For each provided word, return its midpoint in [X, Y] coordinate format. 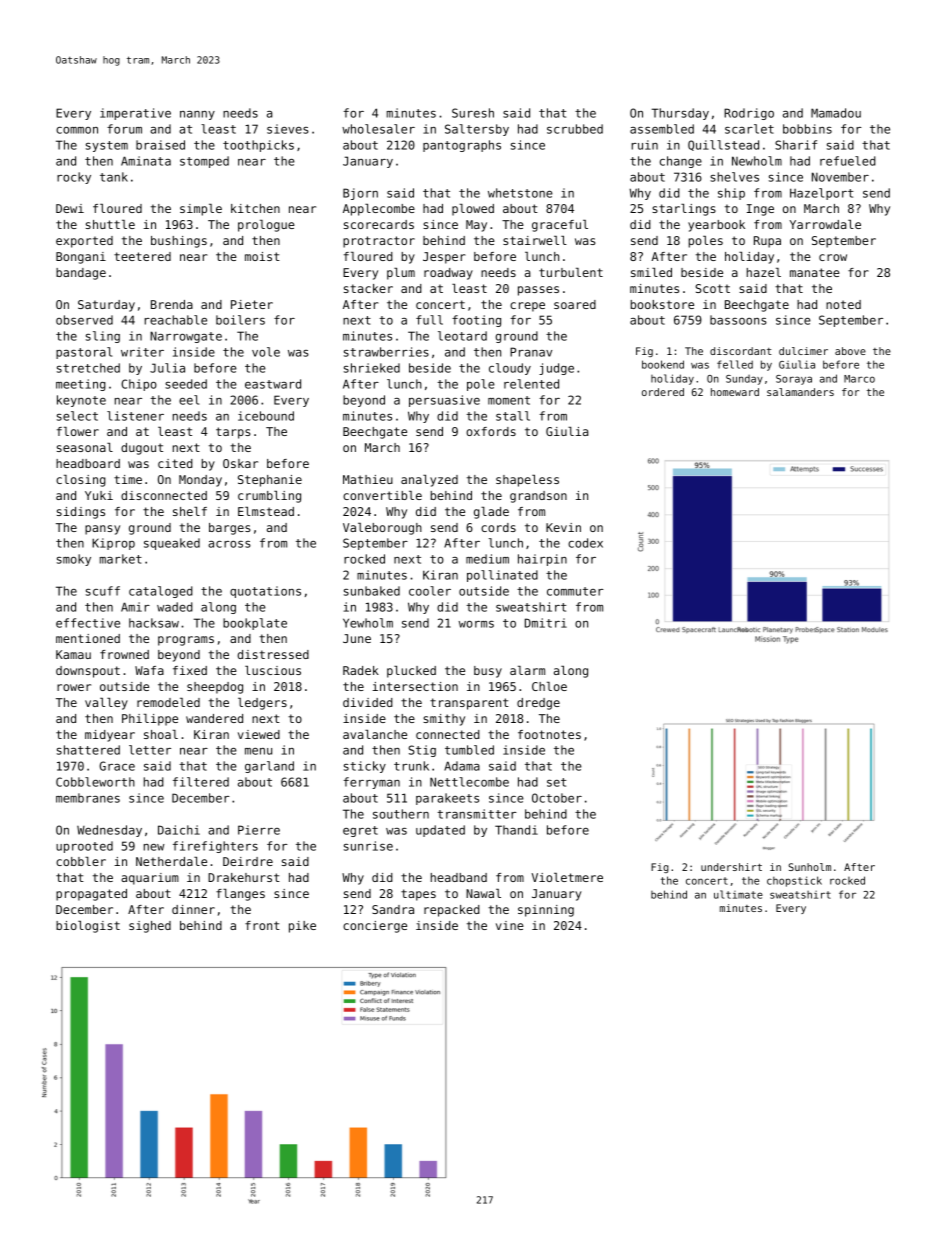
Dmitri [546, 623]
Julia [167, 368]
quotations [265, 592]
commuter [575, 591]
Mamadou [836, 113]
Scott [712, 288]
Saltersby [477, 130]
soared [575, 304]
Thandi [516, 830]
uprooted [84, 847]
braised [160, 145]
